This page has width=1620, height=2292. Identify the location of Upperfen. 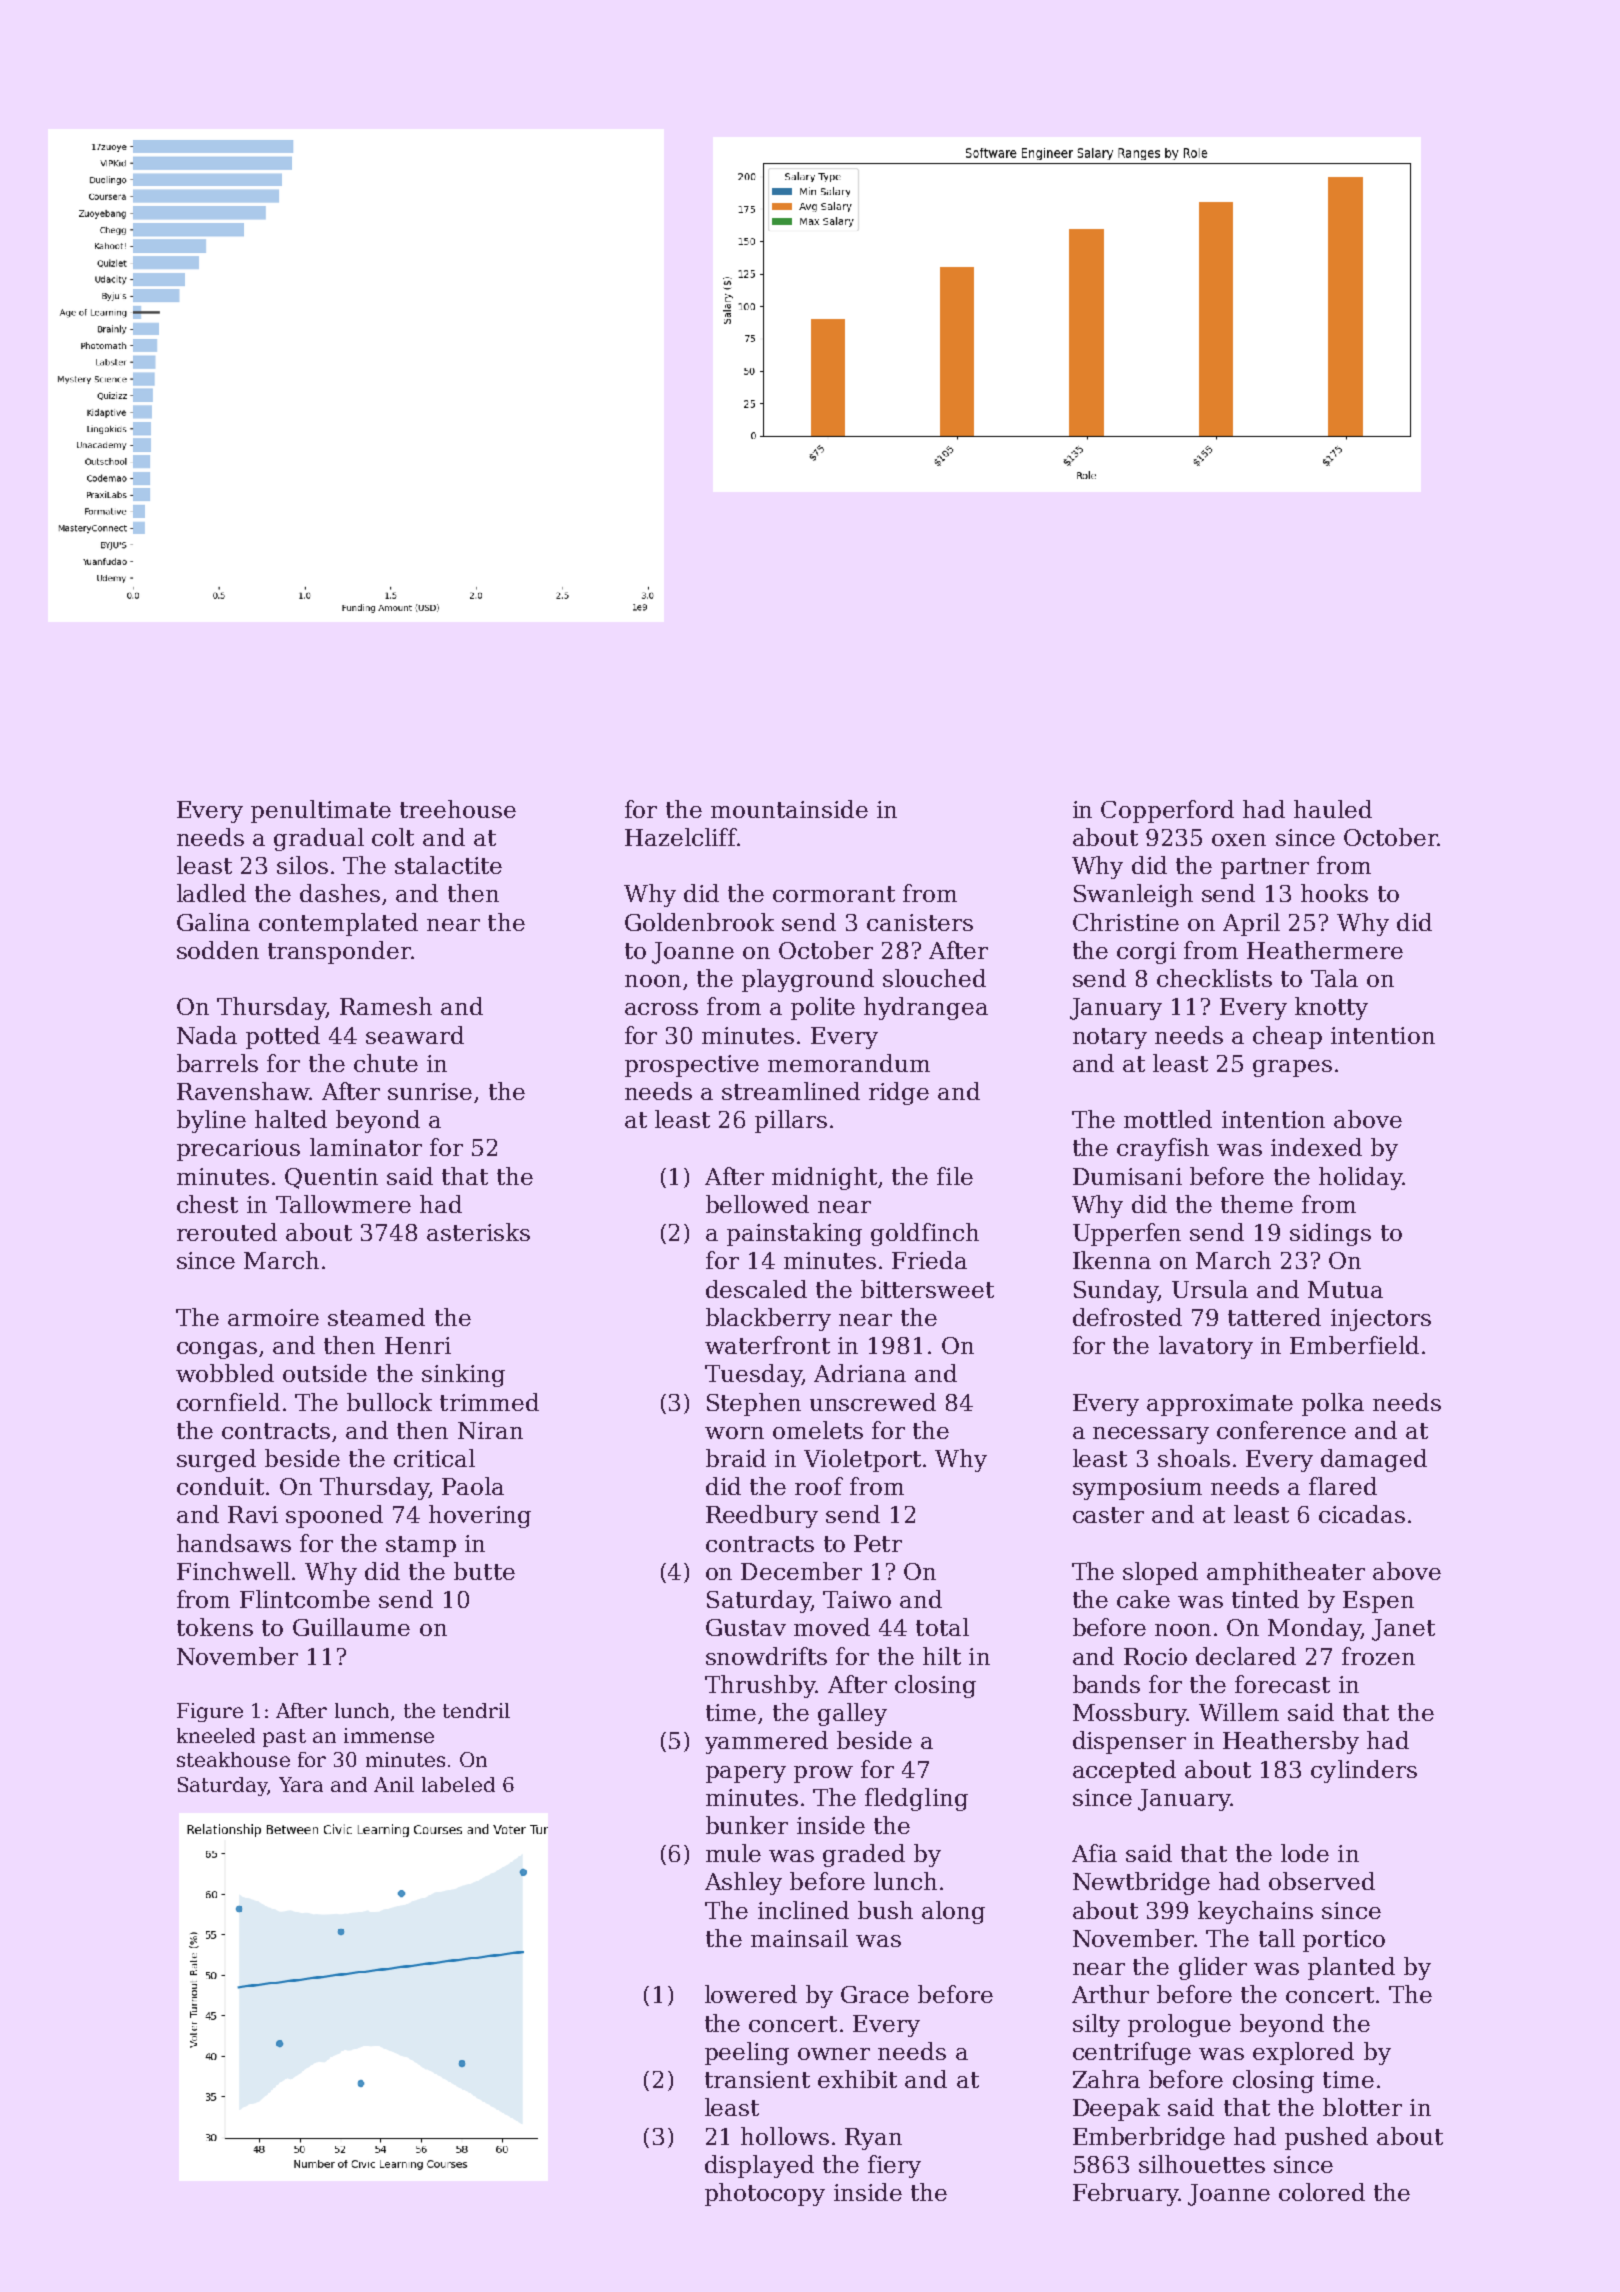
(1127, 1234).
